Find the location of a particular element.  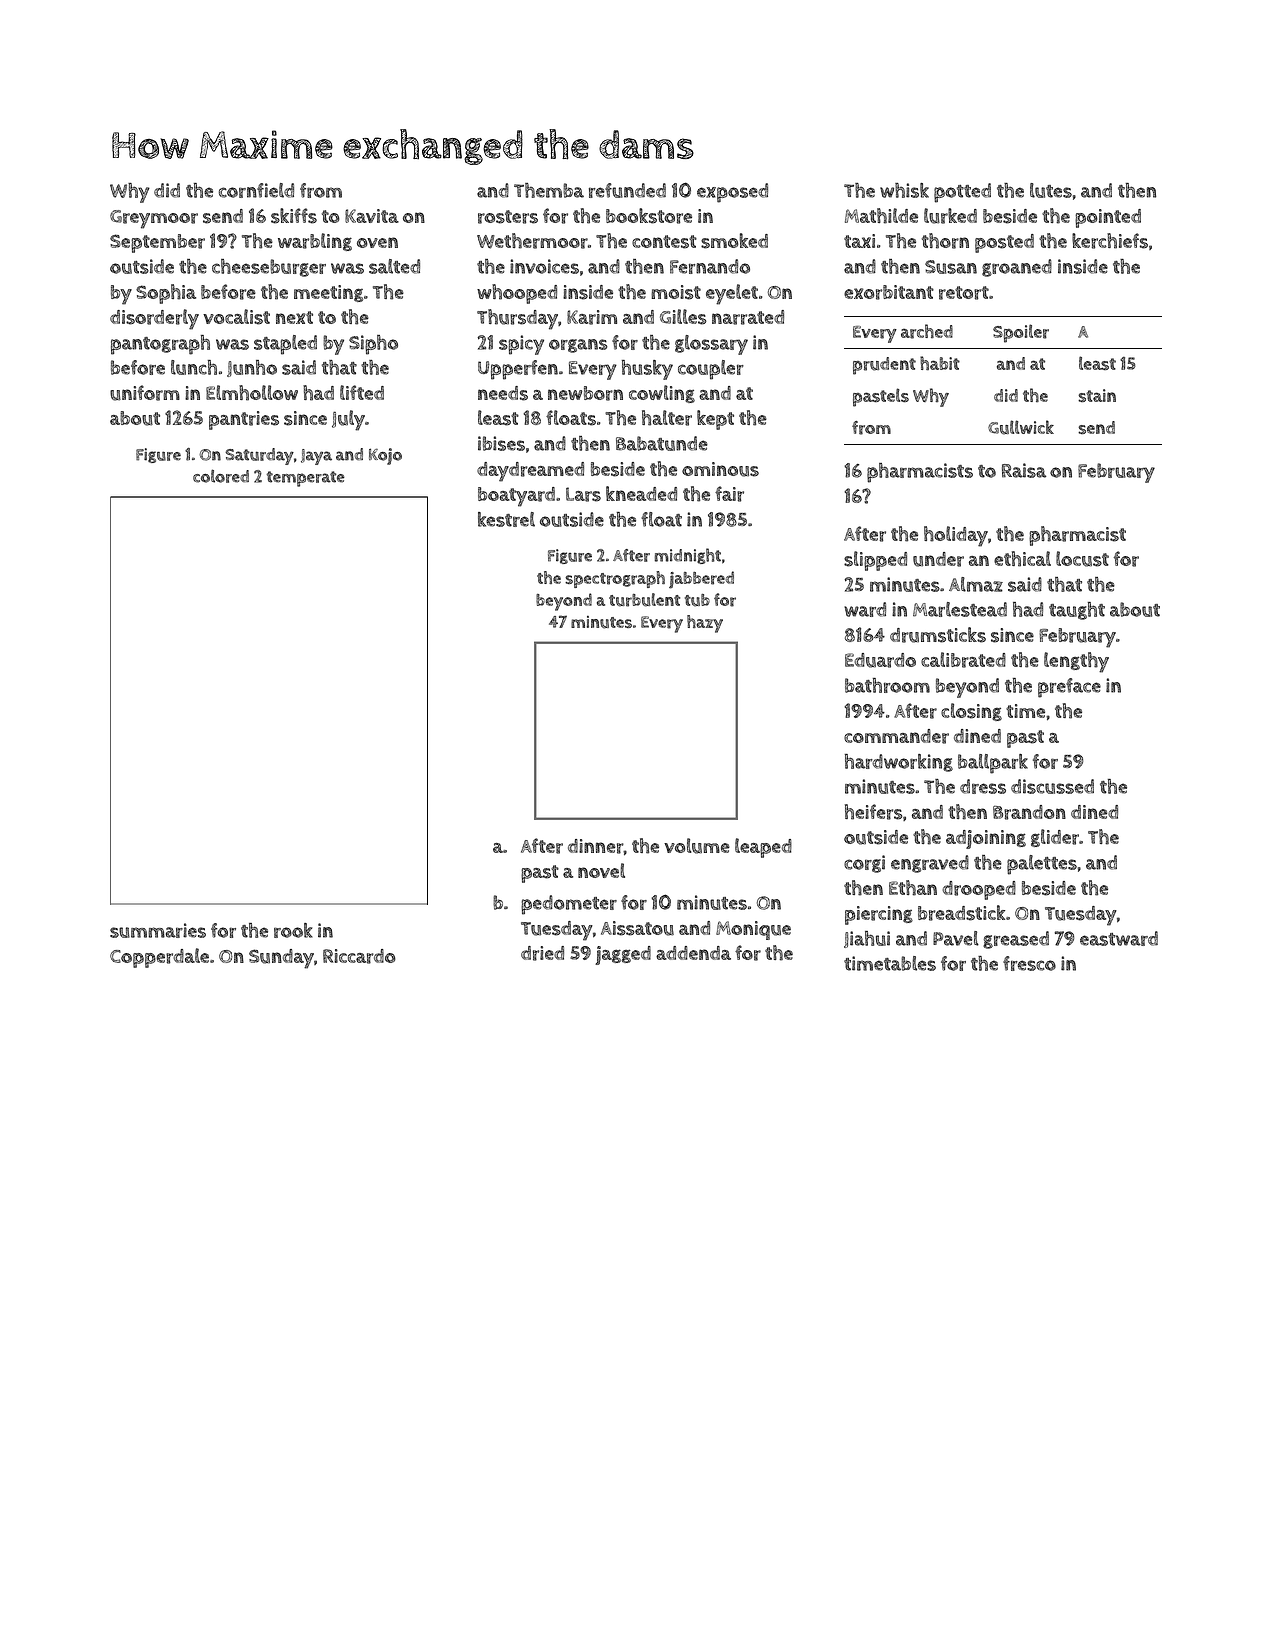

jagged is located at coordinates (623, 955).
